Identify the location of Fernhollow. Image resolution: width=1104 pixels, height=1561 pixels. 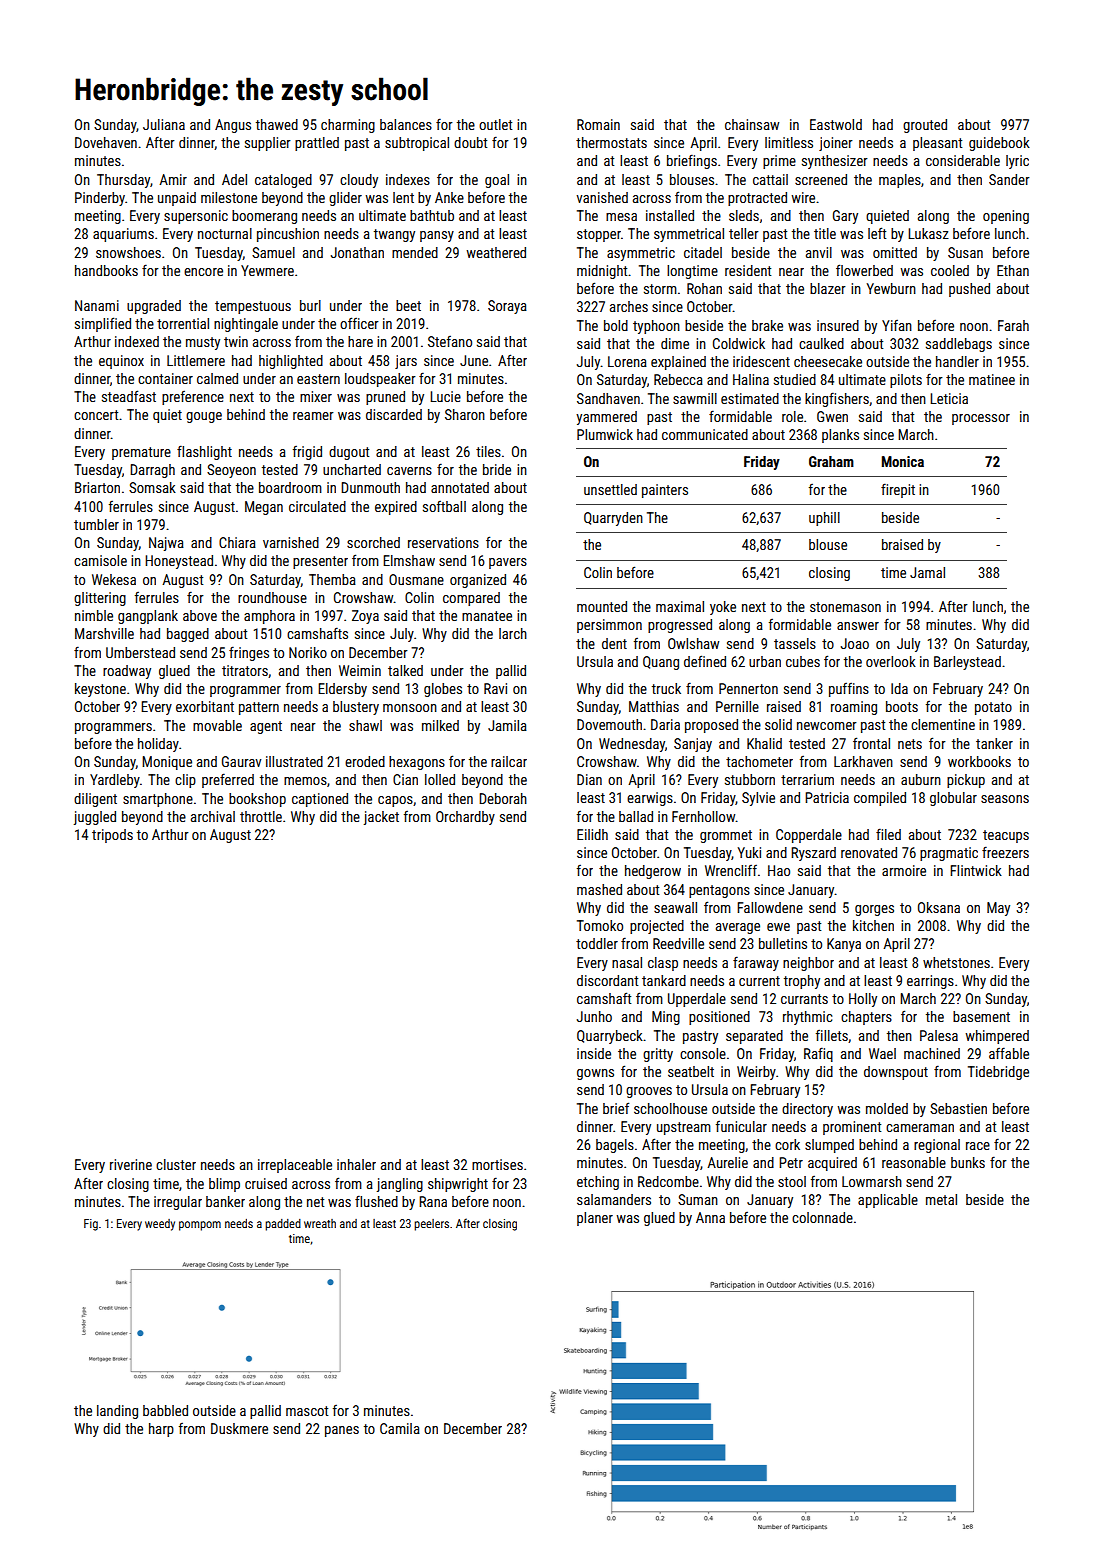
(704, 816).
